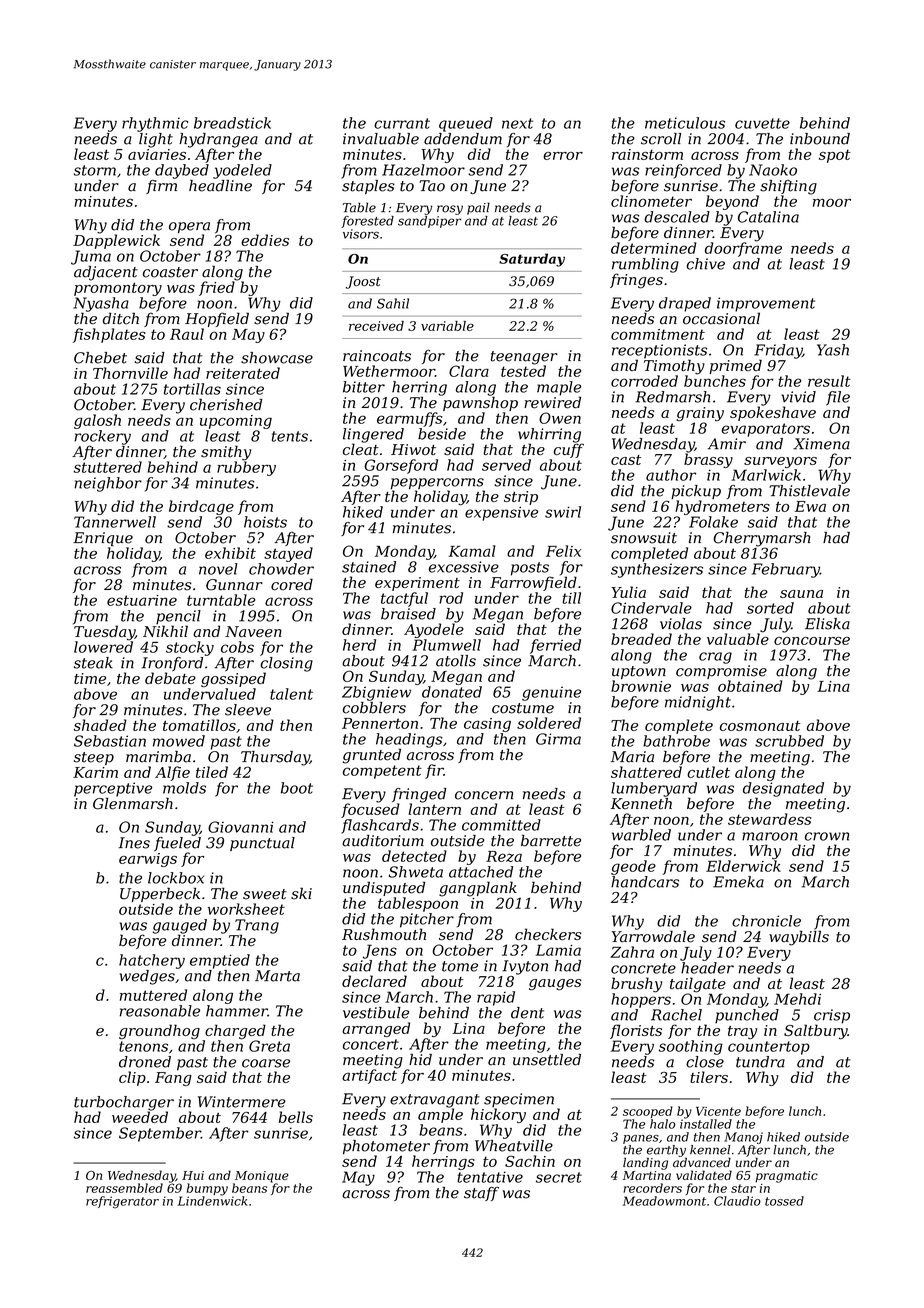  I want to click on staff, so click(481, 1194).
